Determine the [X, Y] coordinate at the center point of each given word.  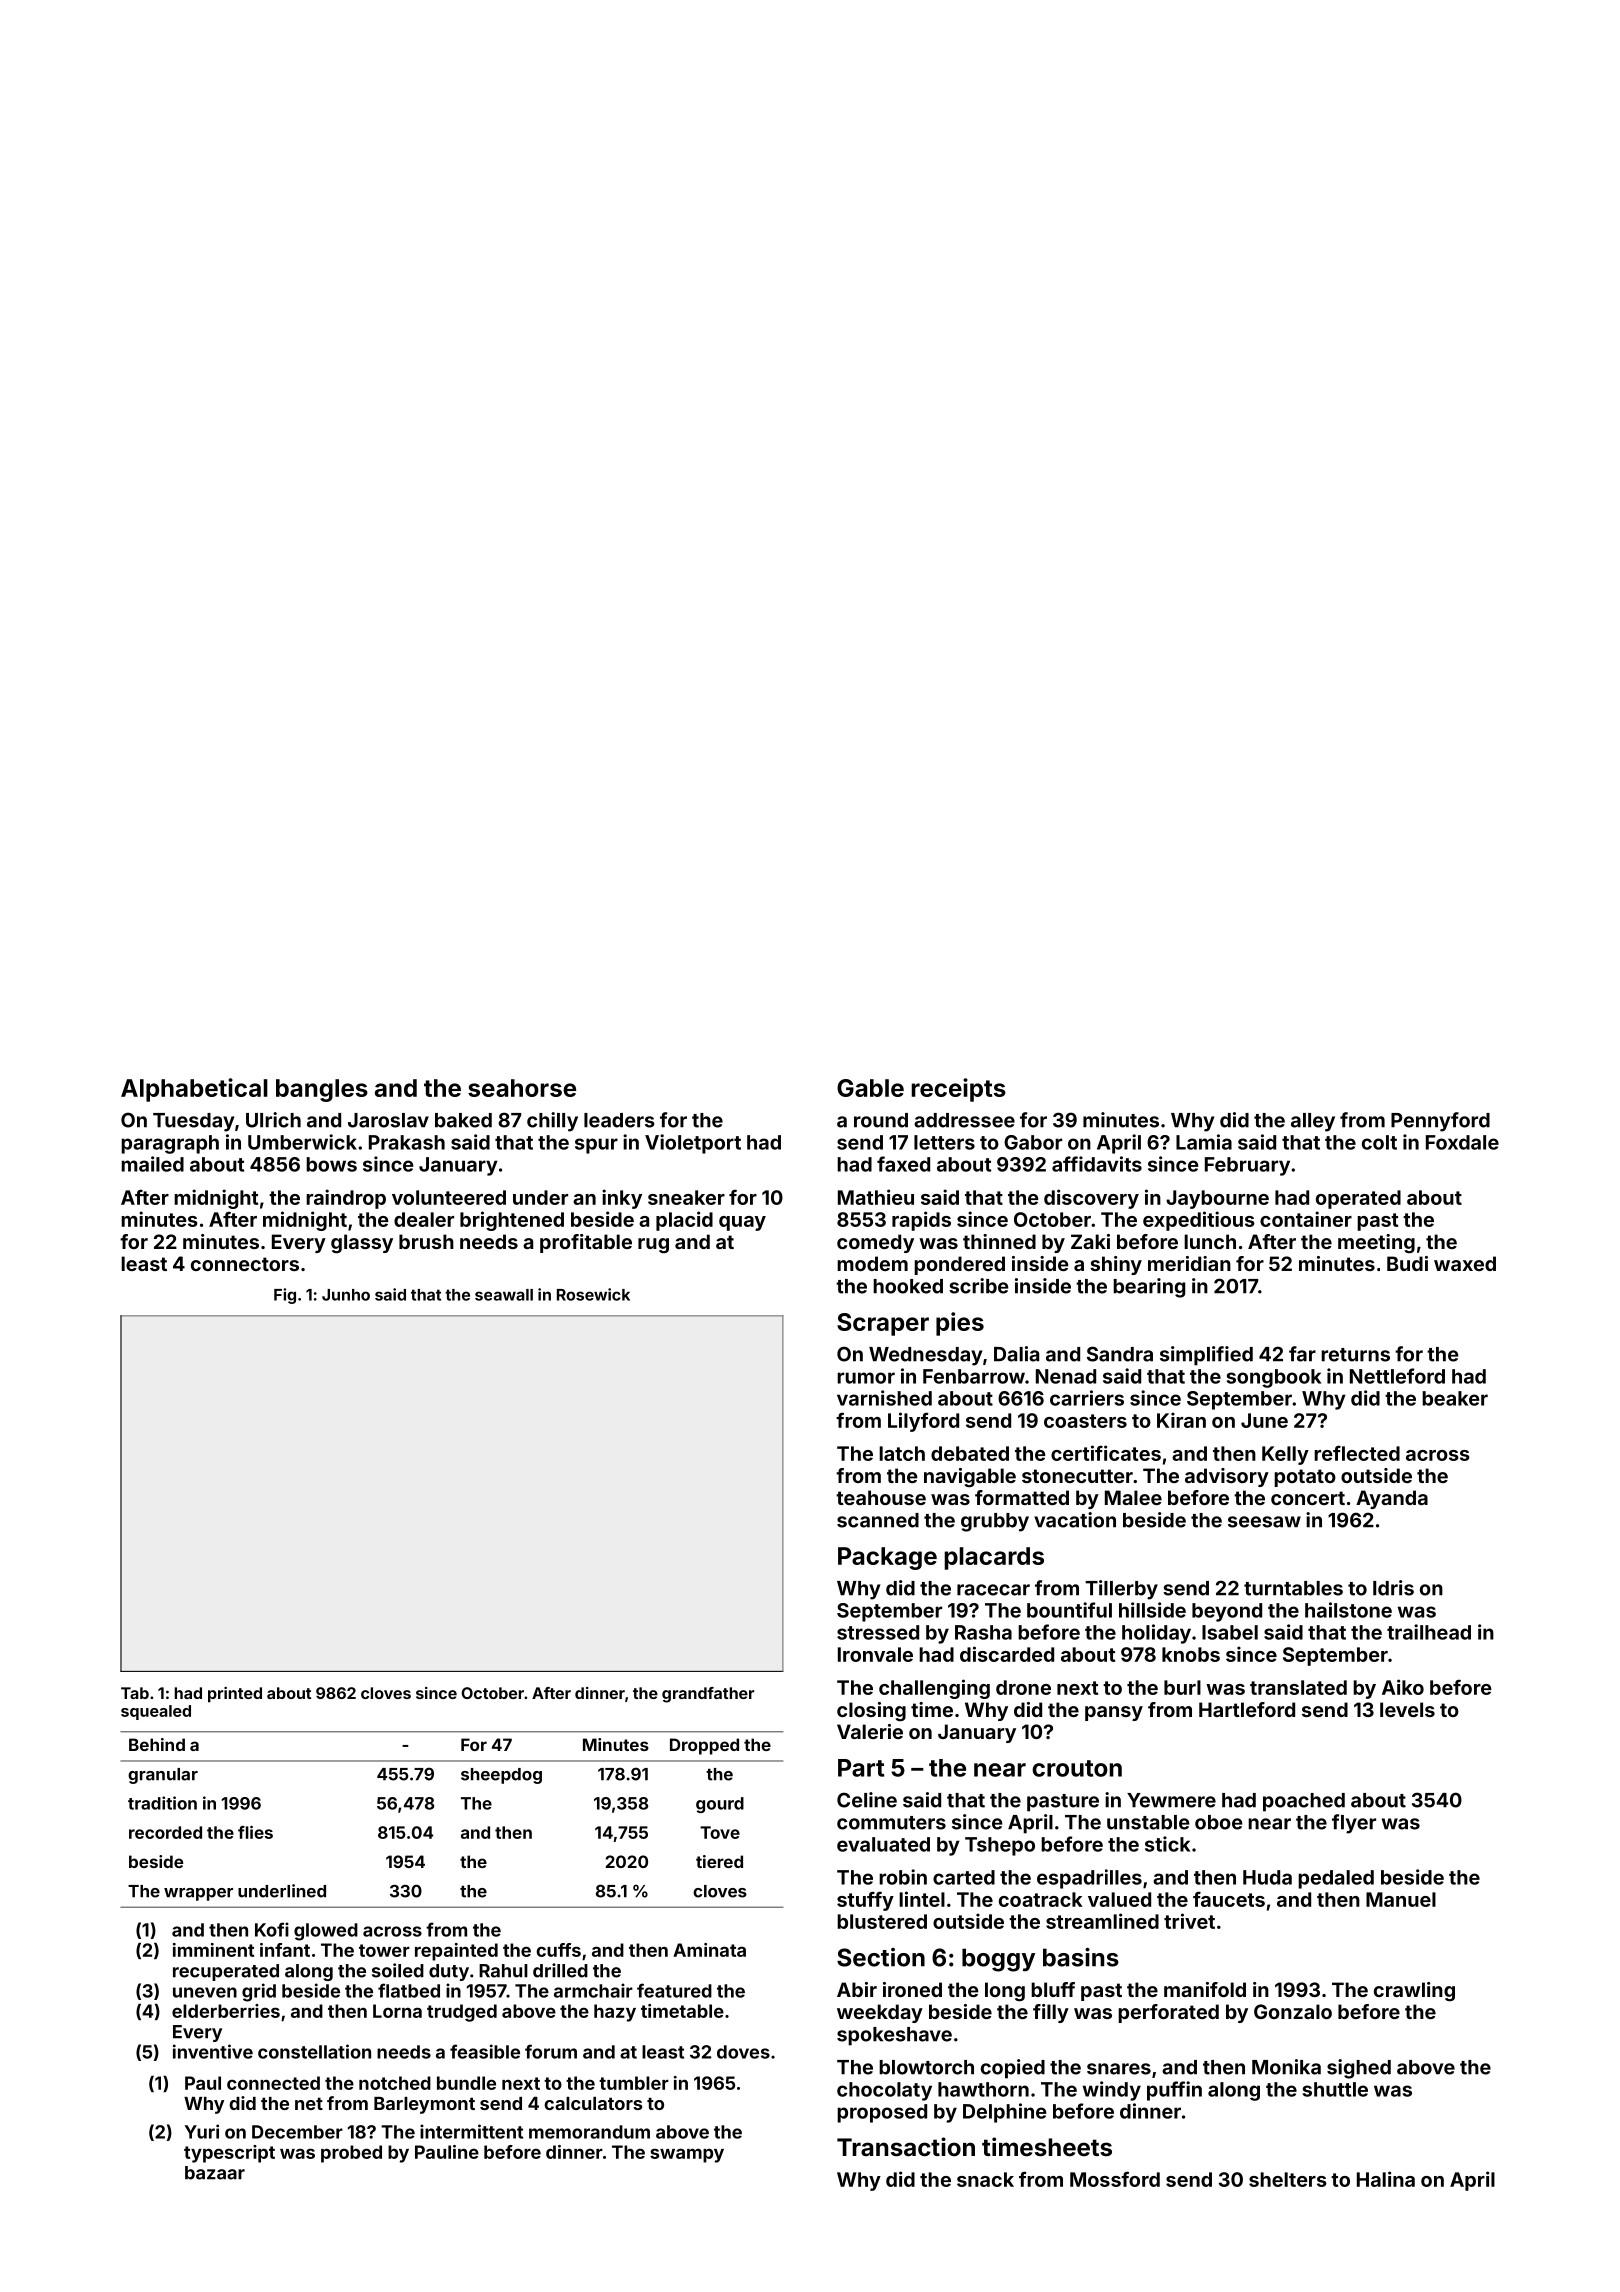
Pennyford [1440, 1122]
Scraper [883, 1324]
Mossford [1115, 2179]
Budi [1407, 1263]
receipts [958, 1090]
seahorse [522, 1088]
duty [449, 1972]
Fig [285, 1296]
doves [743, 2052]
